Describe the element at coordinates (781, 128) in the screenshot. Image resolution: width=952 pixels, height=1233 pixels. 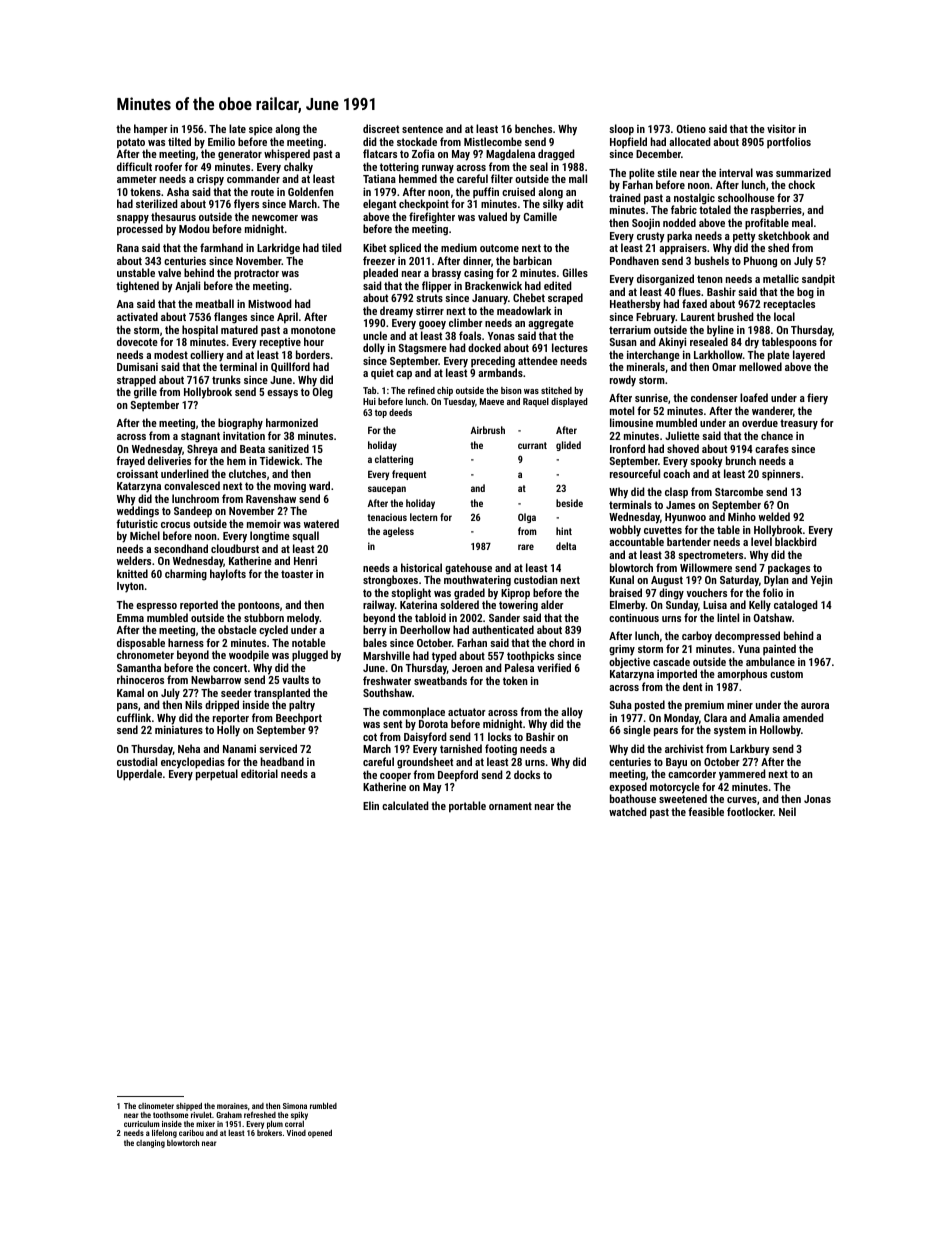
I see `visitor` at that location.
